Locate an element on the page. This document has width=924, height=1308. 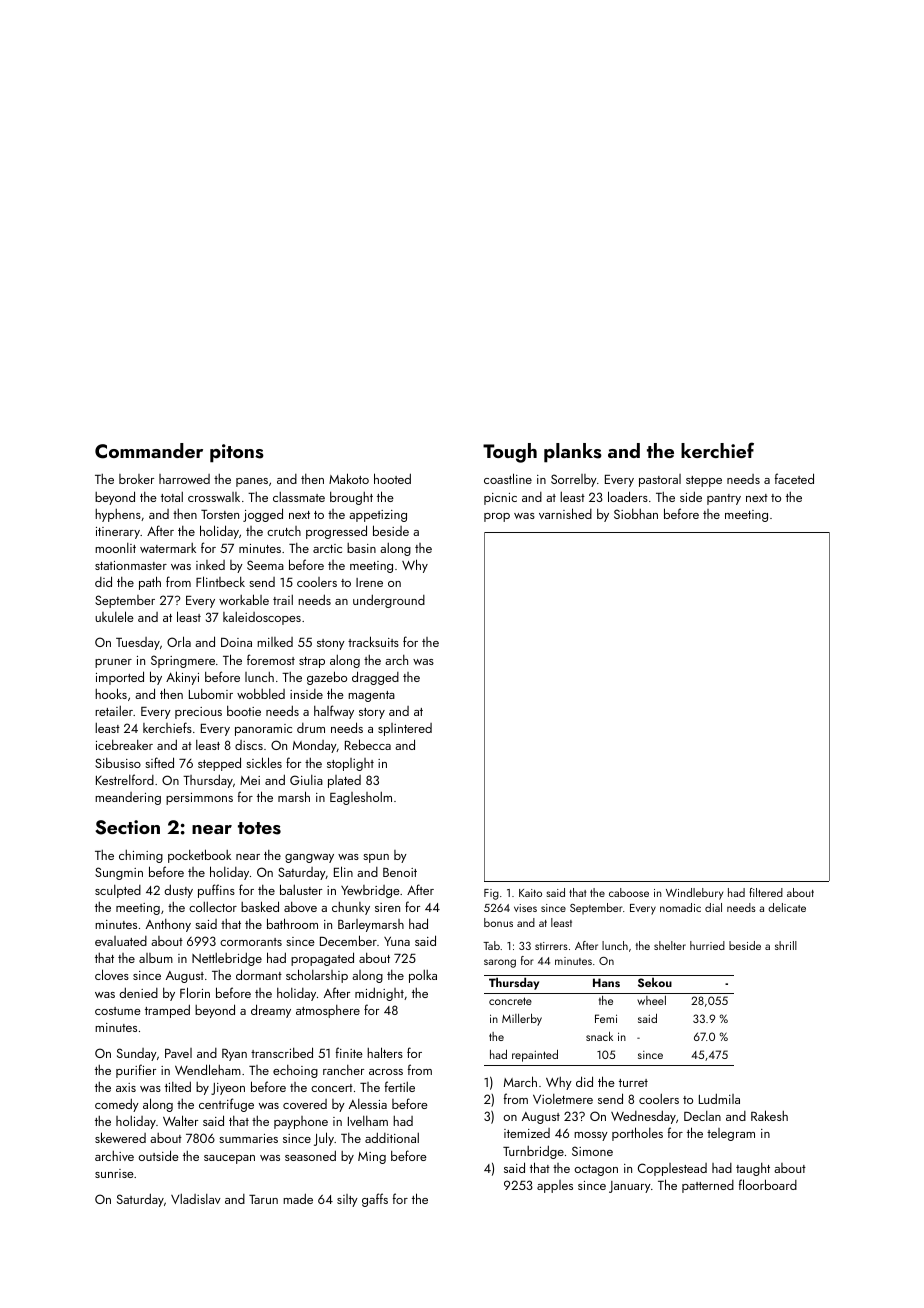
pitons is located at coordinates (237, 453).
